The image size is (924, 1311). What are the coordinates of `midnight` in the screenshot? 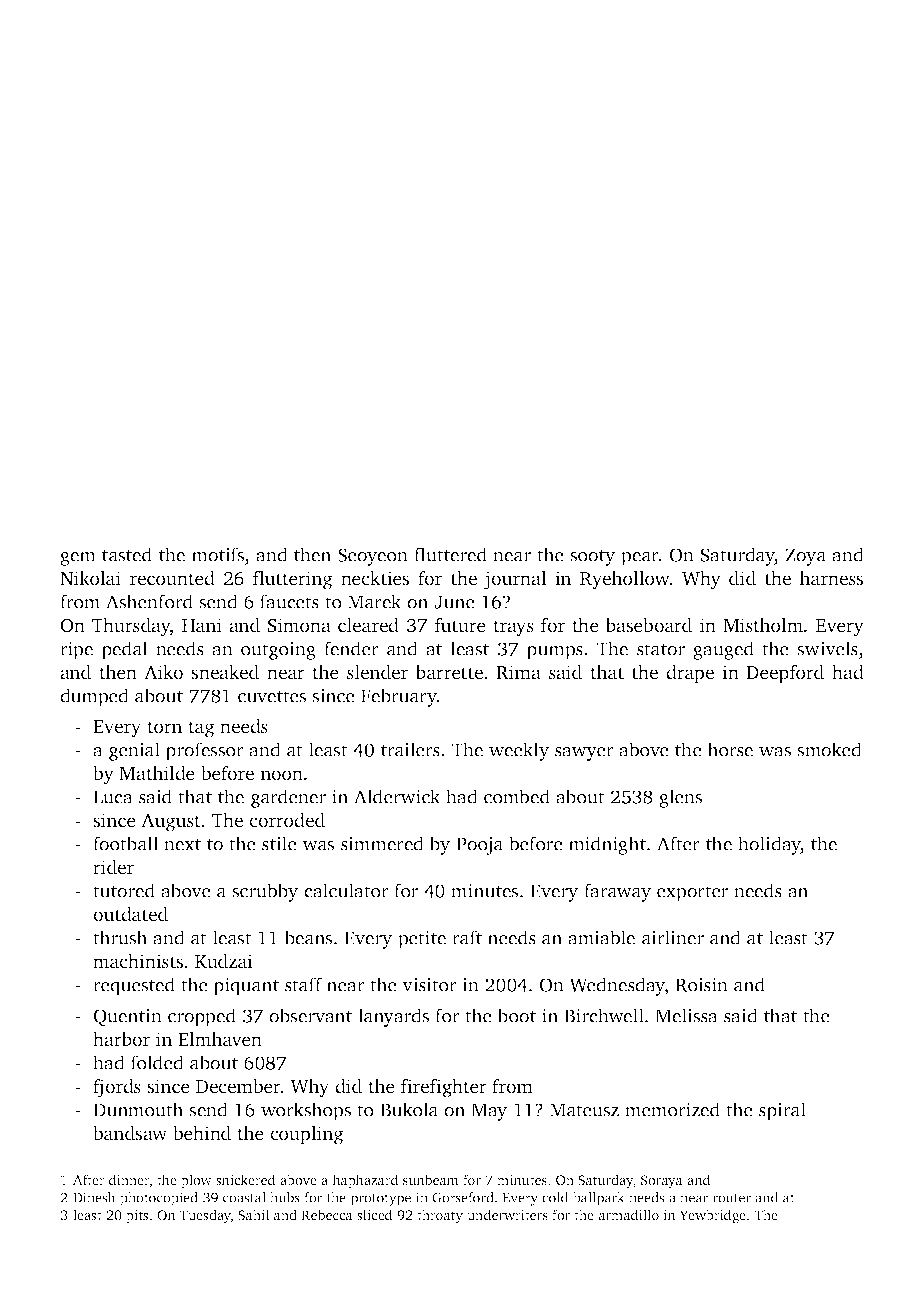 It's located at (607, 845).
